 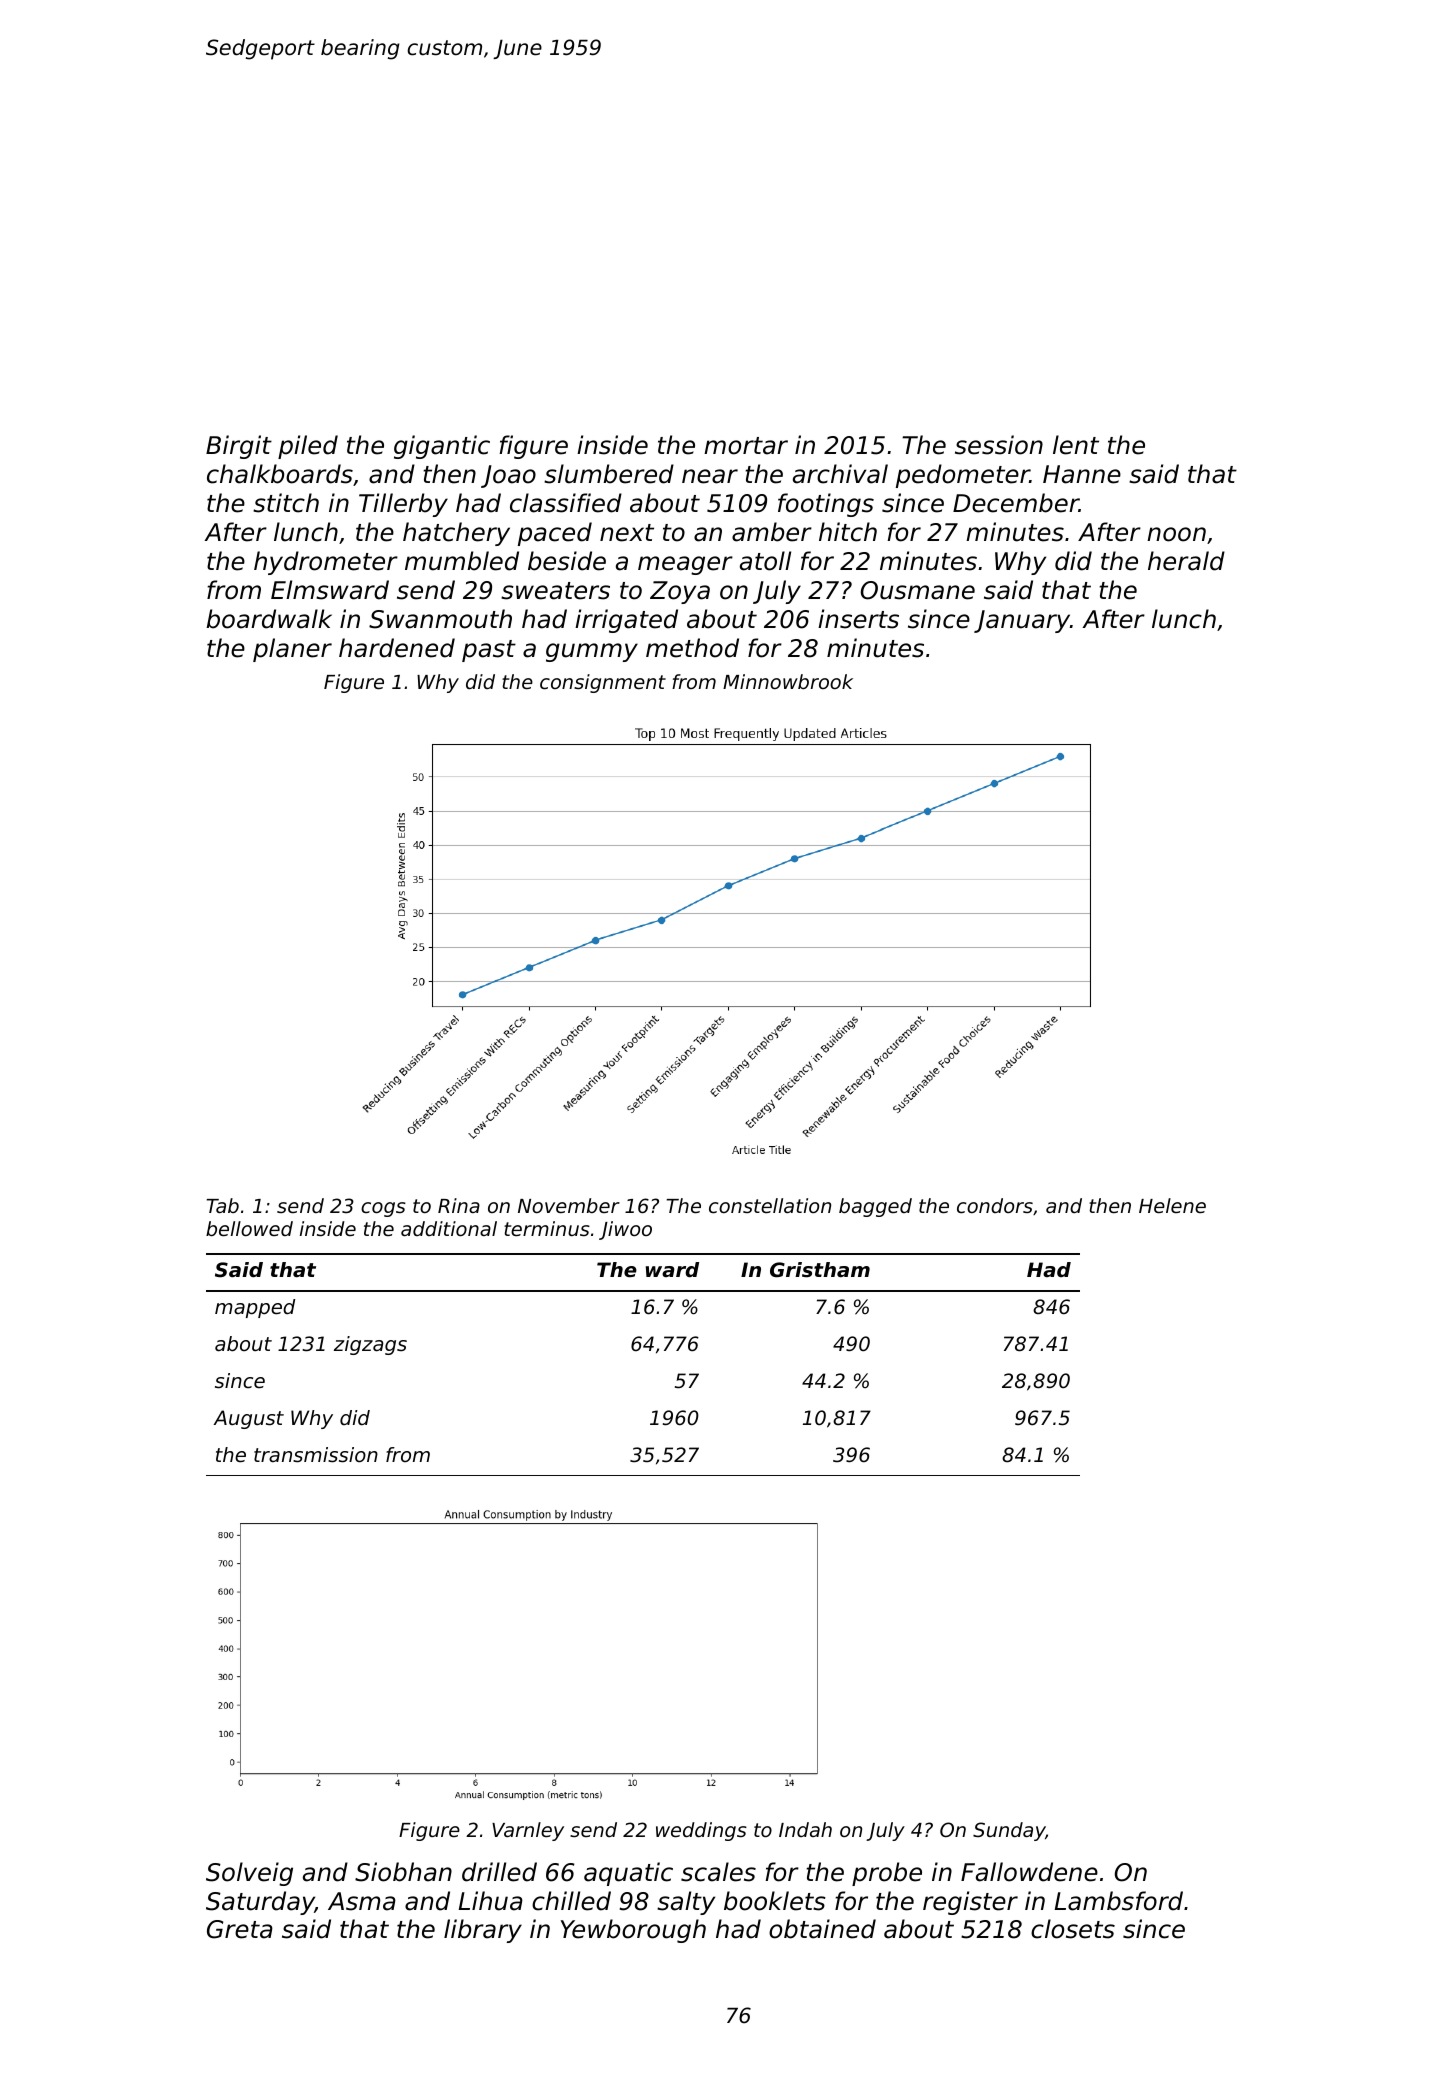 What do you see at coordinates (1172, 1205) in the screenshot?
I see `Helene` at bounding box center [1172, 1205].
